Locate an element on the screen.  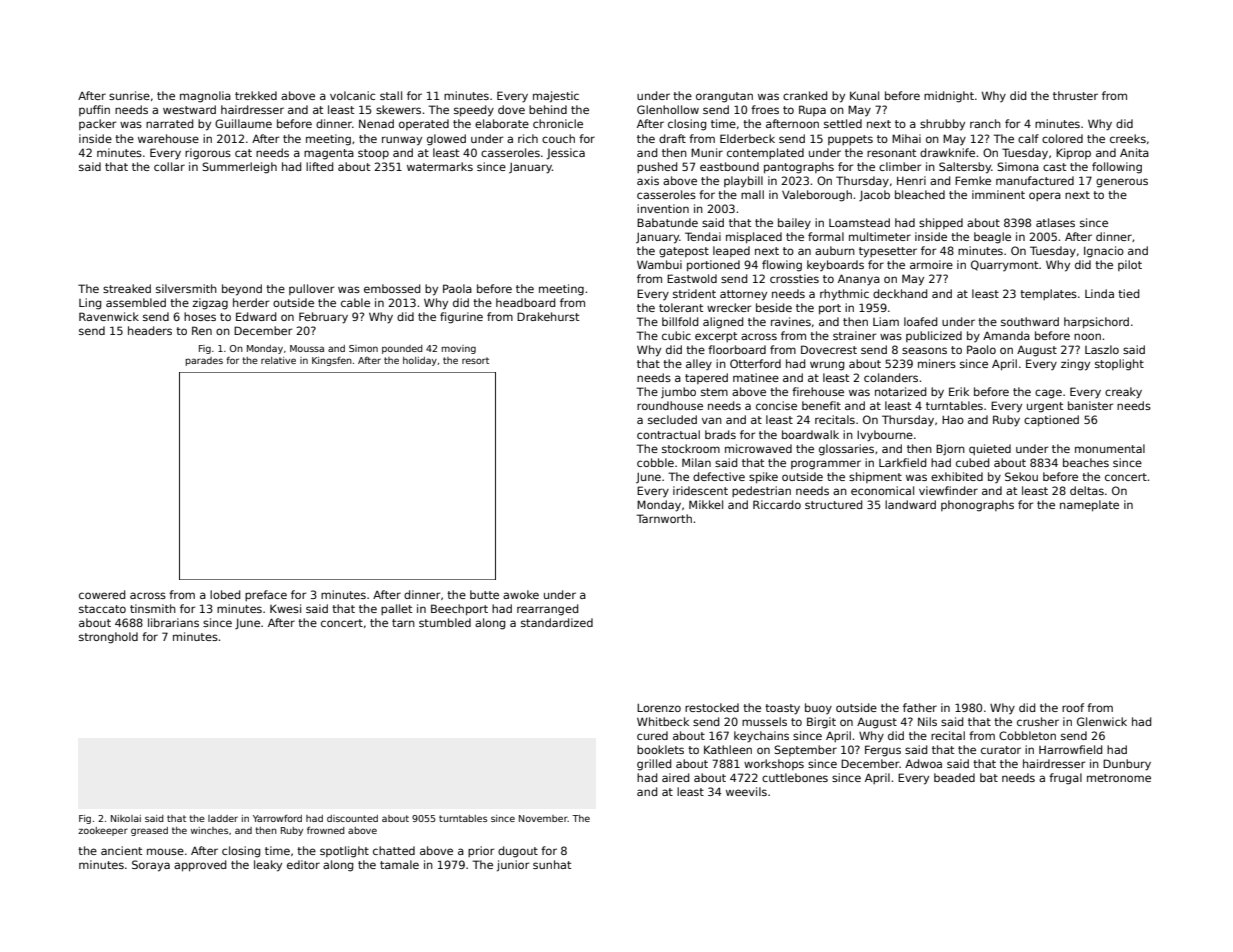
majestic is located at coordinates (556, 97).
